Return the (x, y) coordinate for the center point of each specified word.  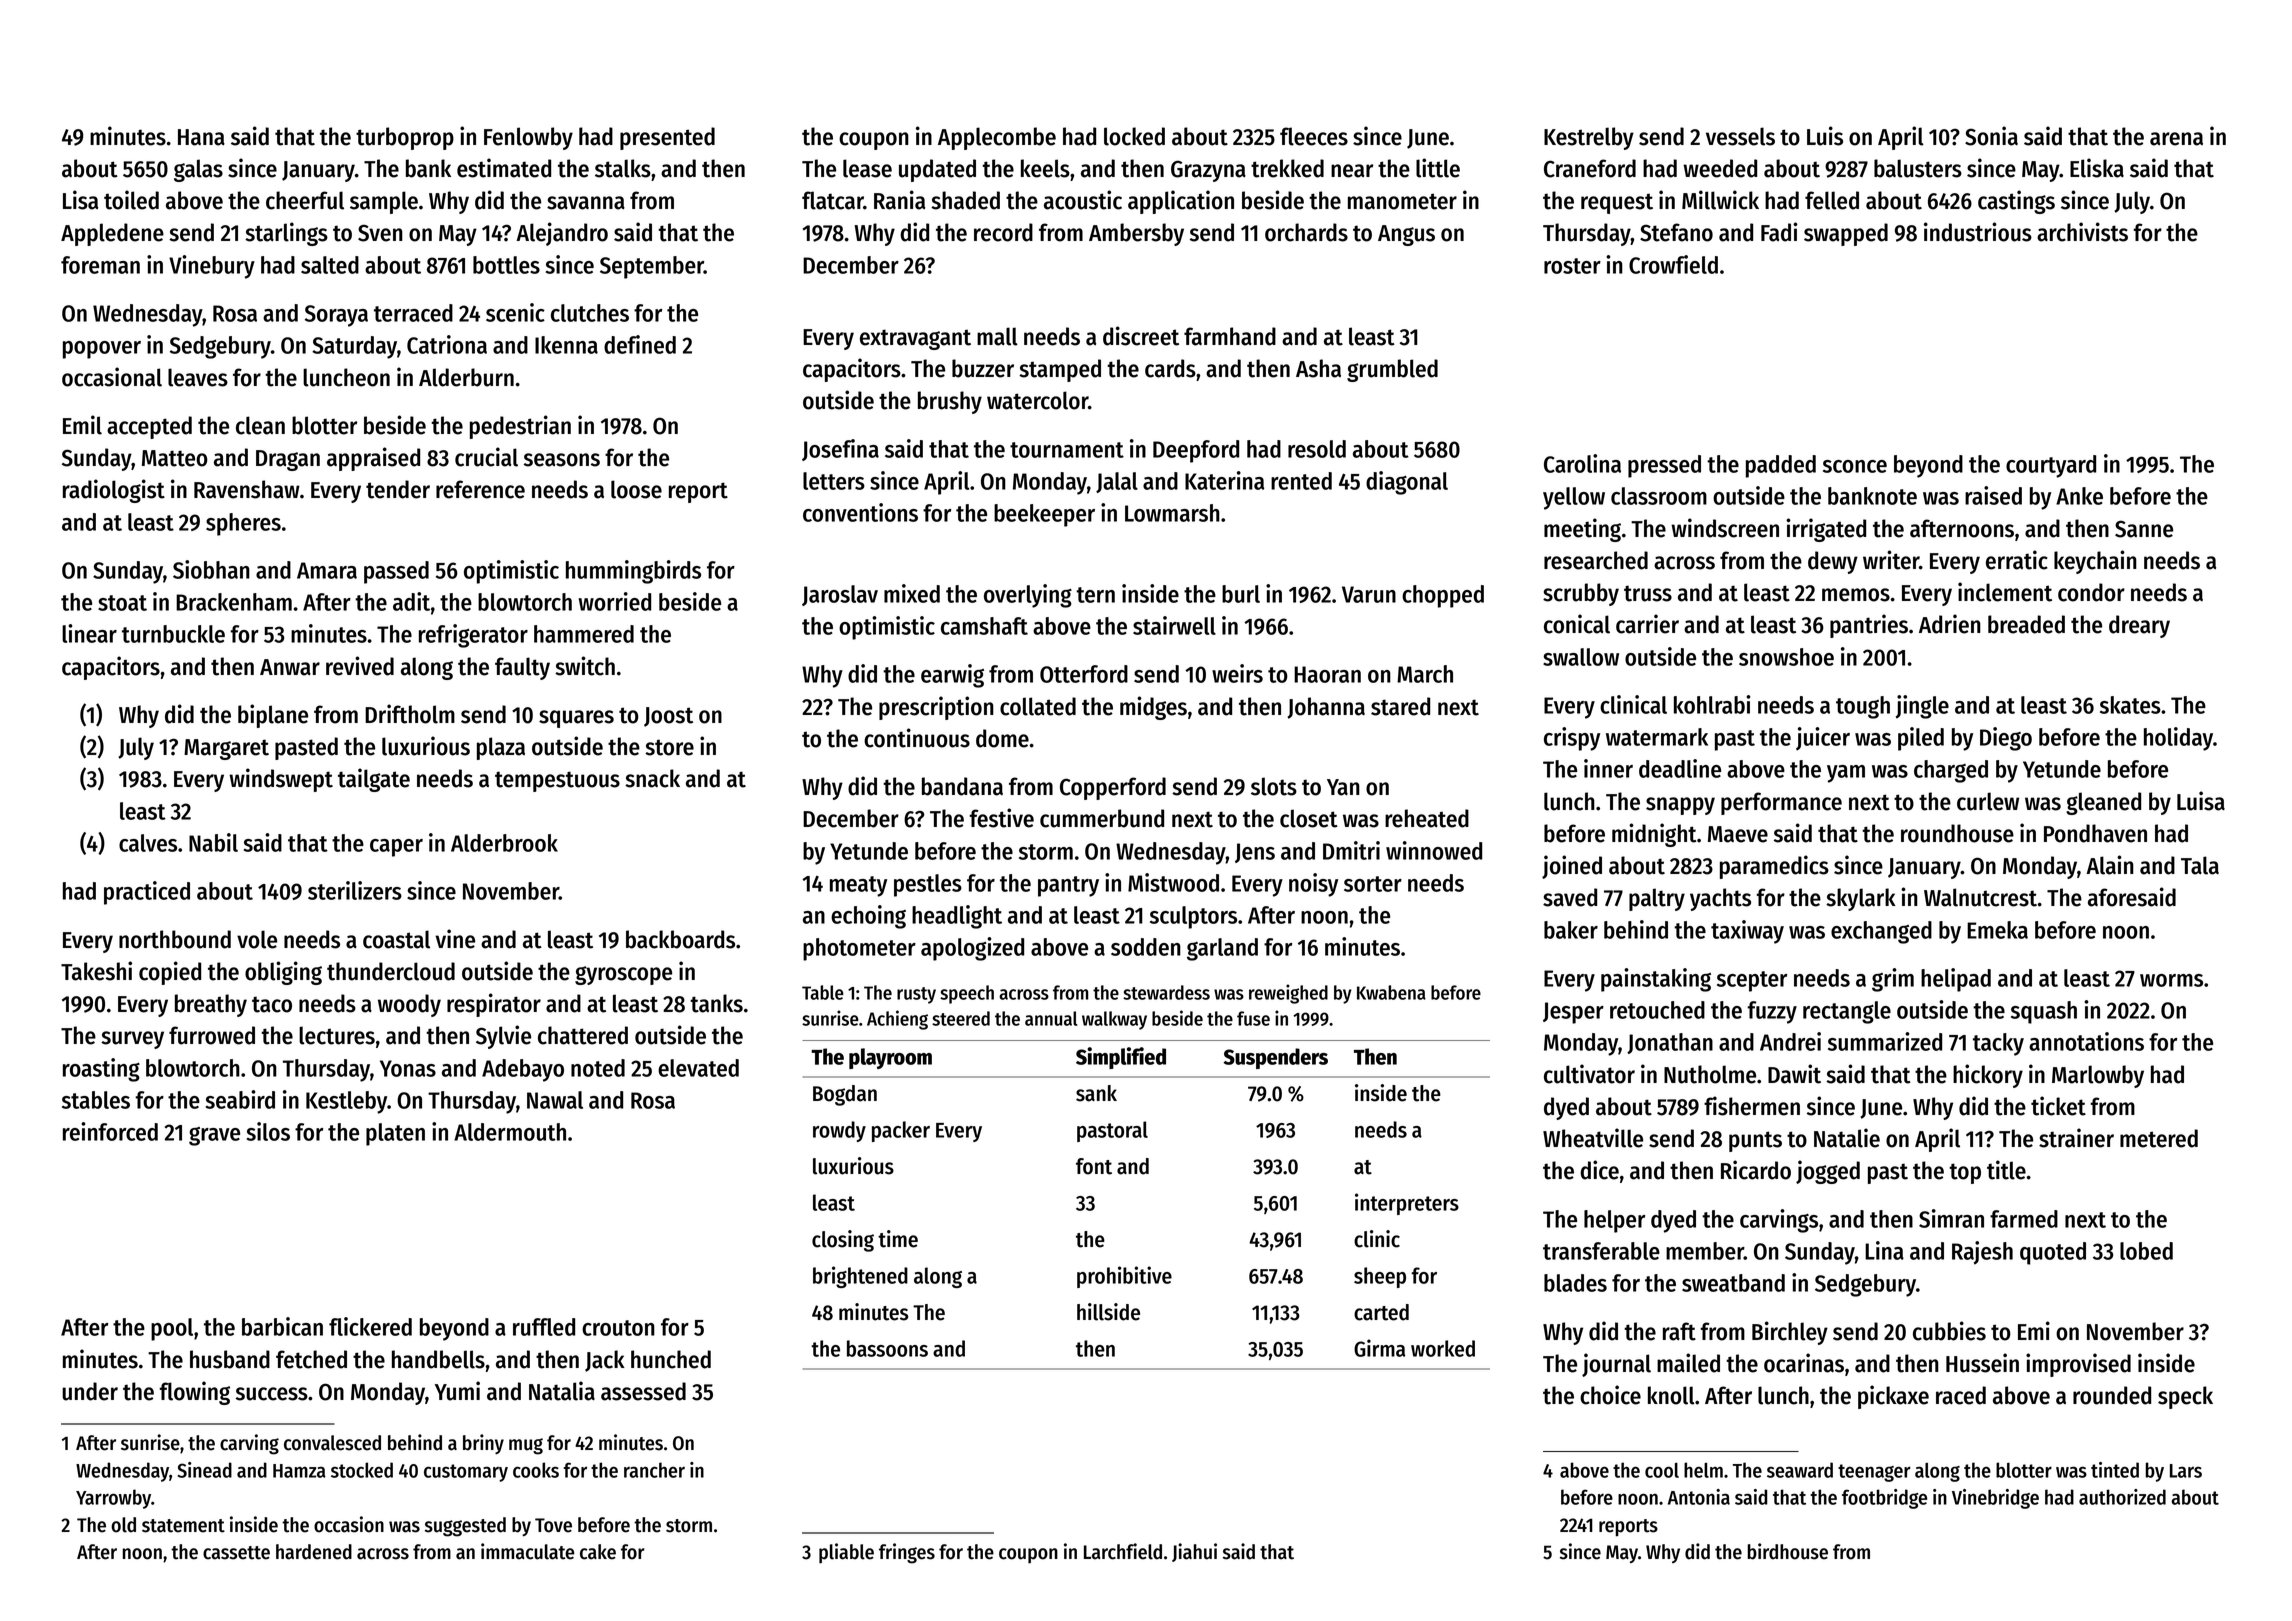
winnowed (1434, 850)
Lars (2186, 1471)
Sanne (2144, 529)
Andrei (1790, 1041)
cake (598, 1552)
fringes (907, 1553)
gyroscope (623, 975)
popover (102, 350)
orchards (1306, 232)
